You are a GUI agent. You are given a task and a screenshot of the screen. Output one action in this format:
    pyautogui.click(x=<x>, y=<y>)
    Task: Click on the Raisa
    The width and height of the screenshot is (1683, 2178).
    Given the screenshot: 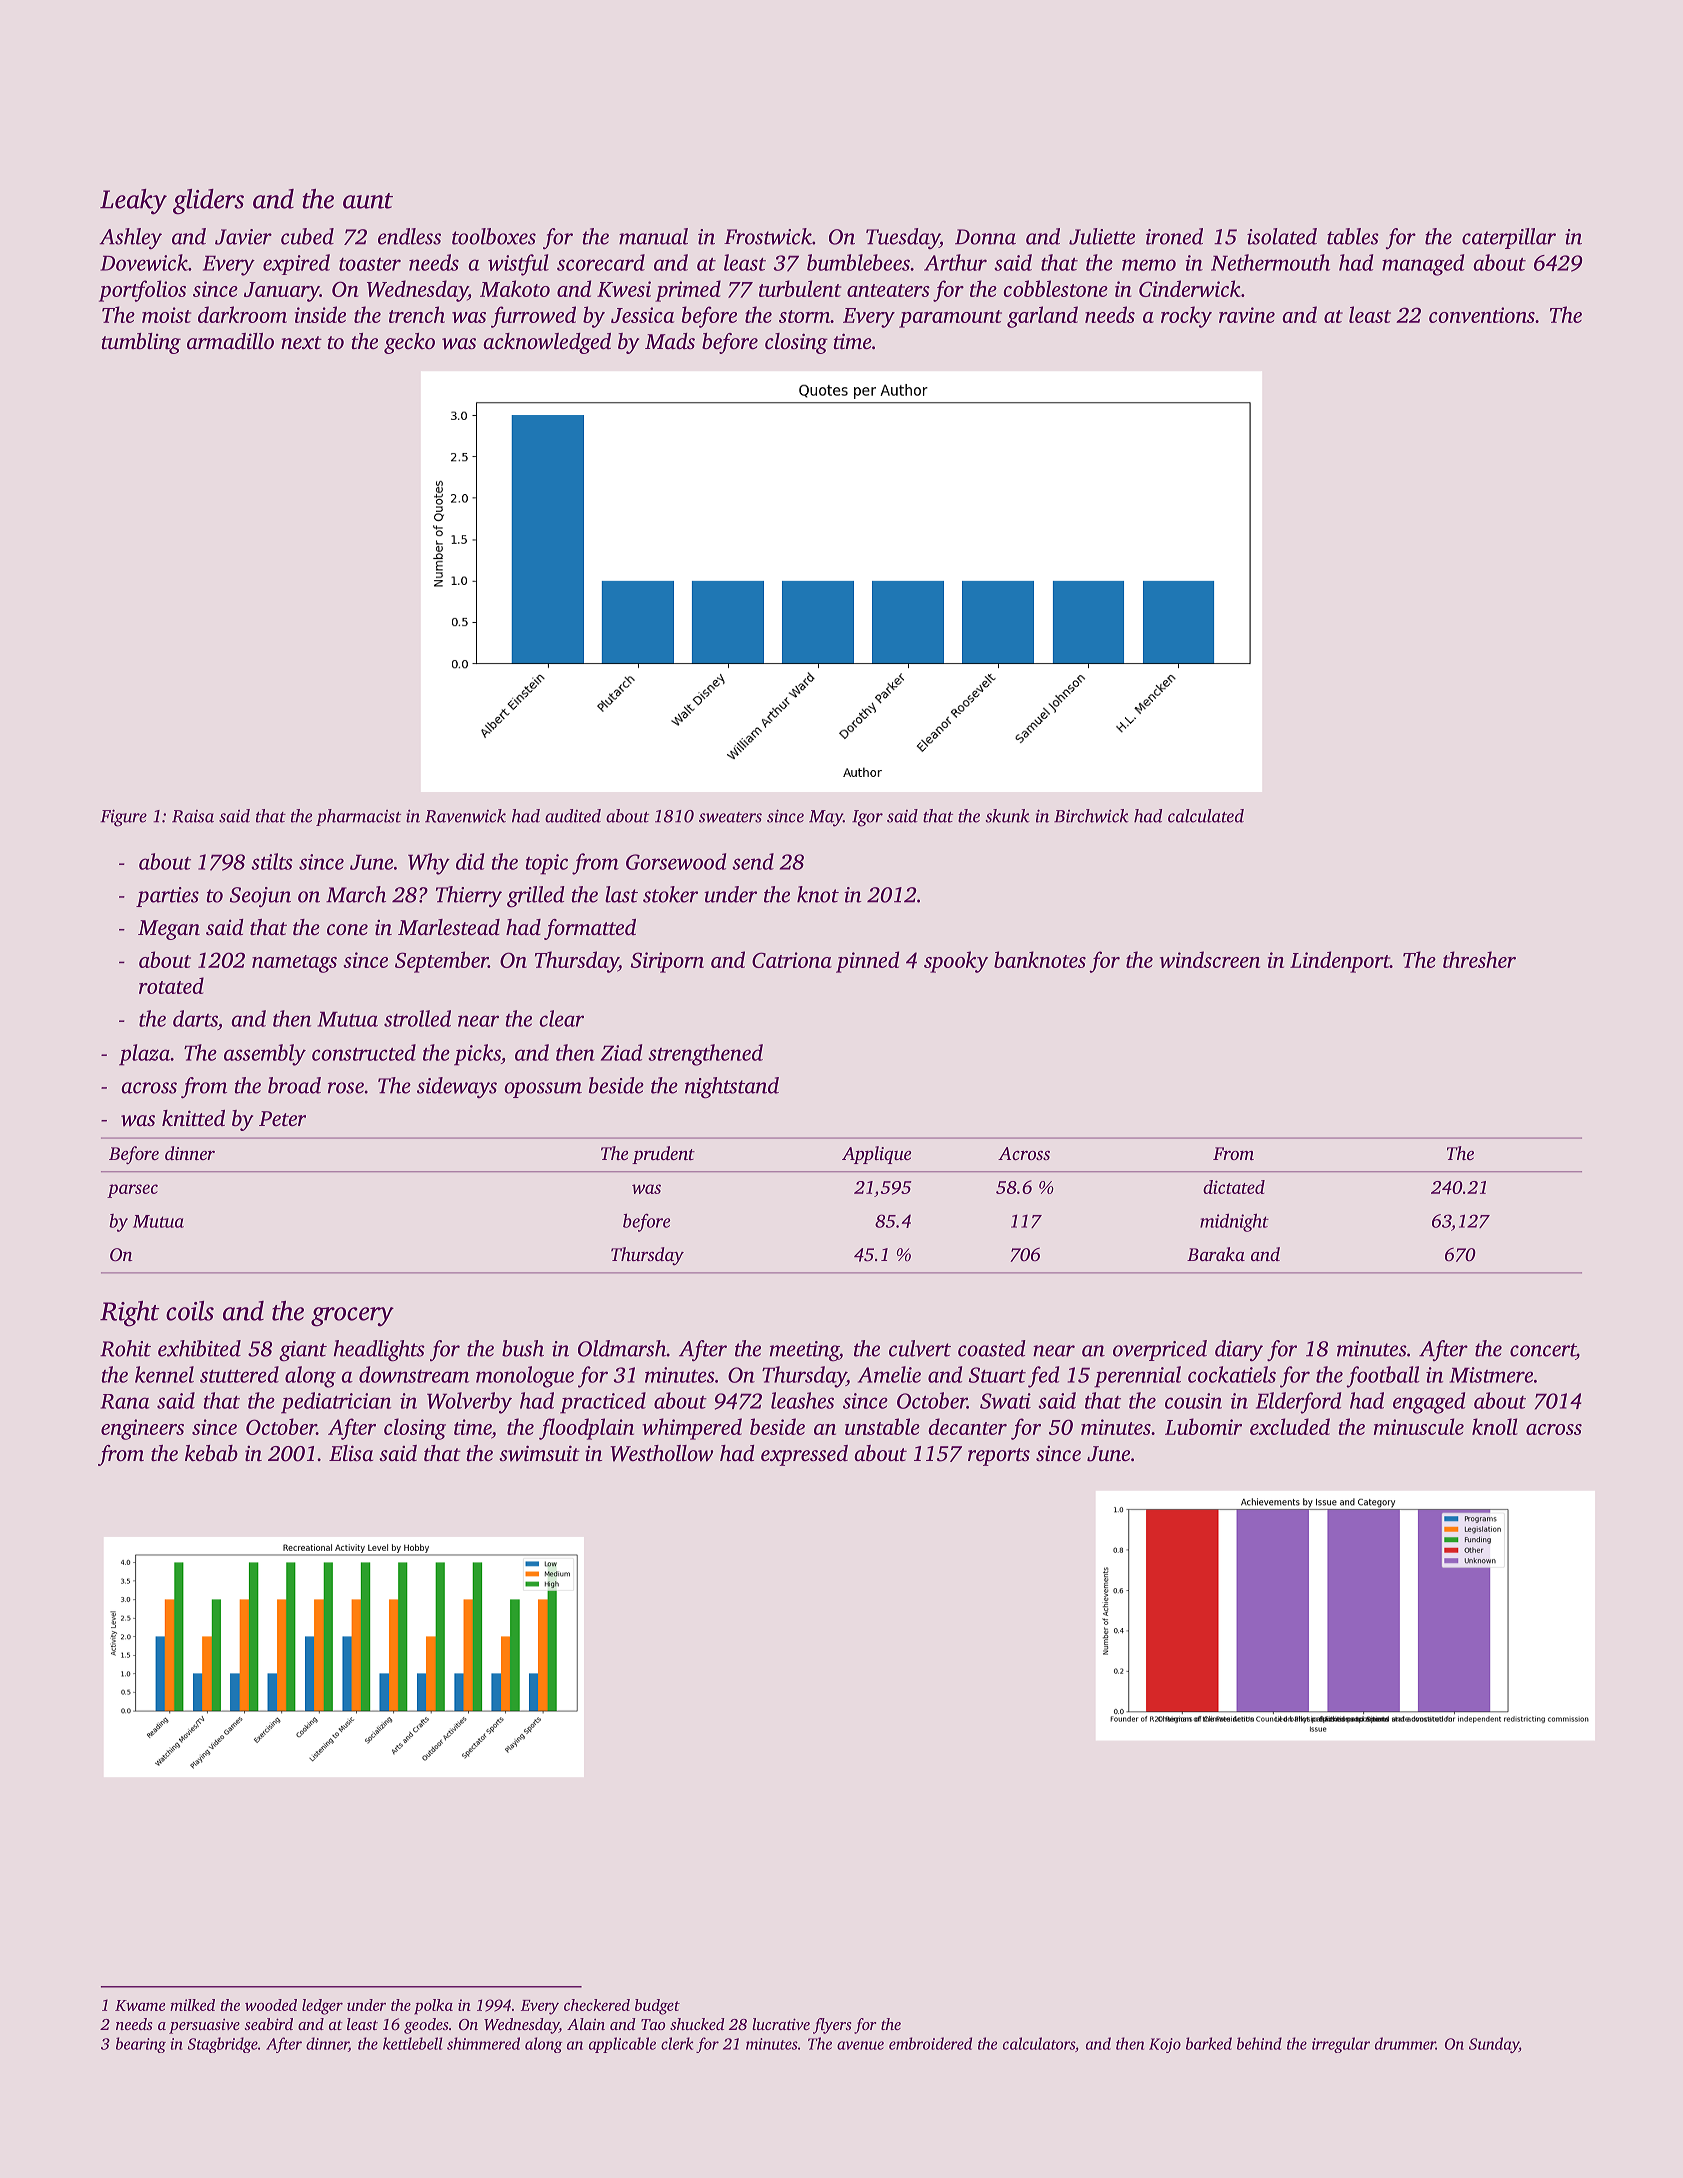 What is the action you would take?
    pyautogui.click(x=193, y=816)
